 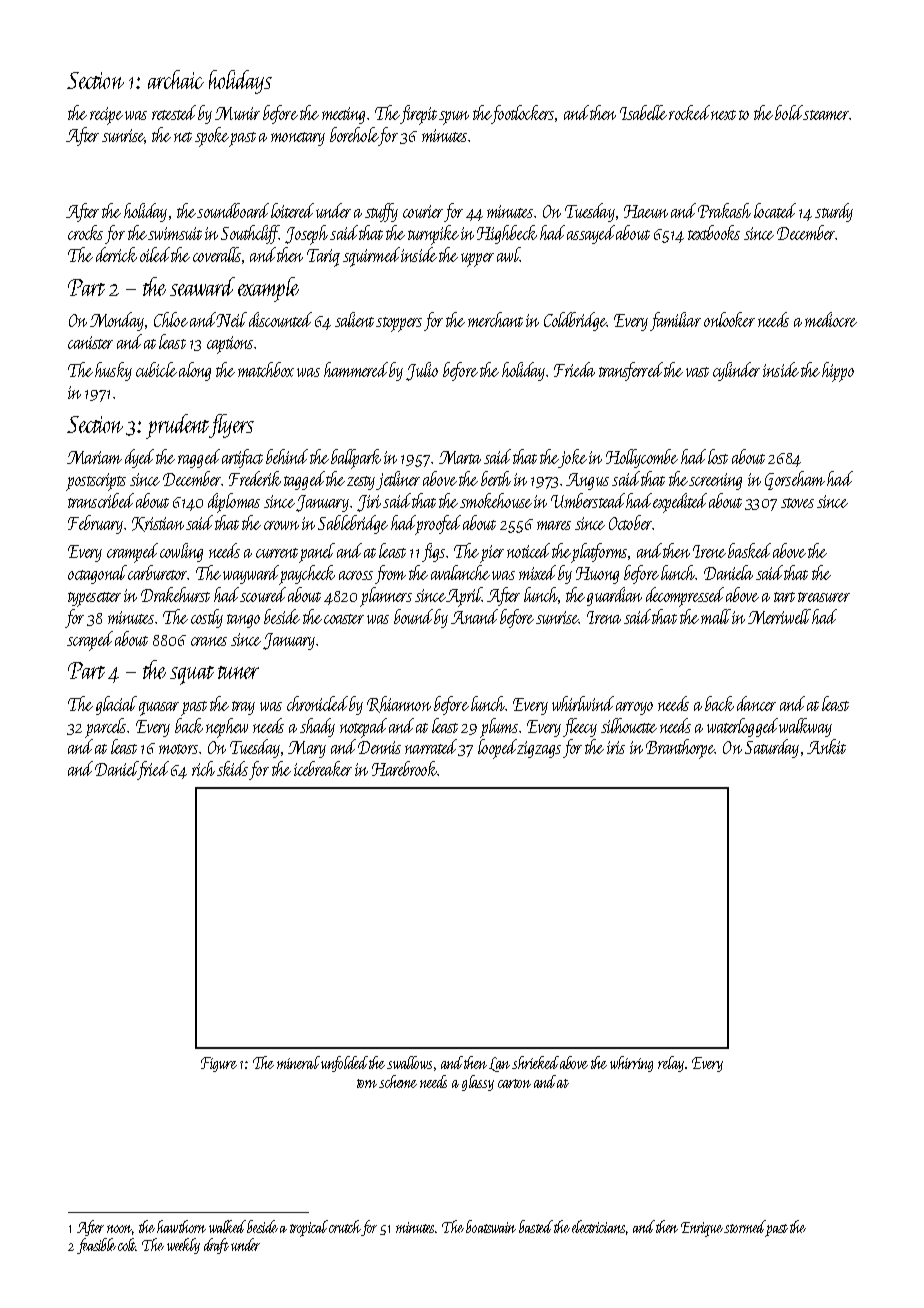 I want to click on stormed, so click(x=744, y=1226).
